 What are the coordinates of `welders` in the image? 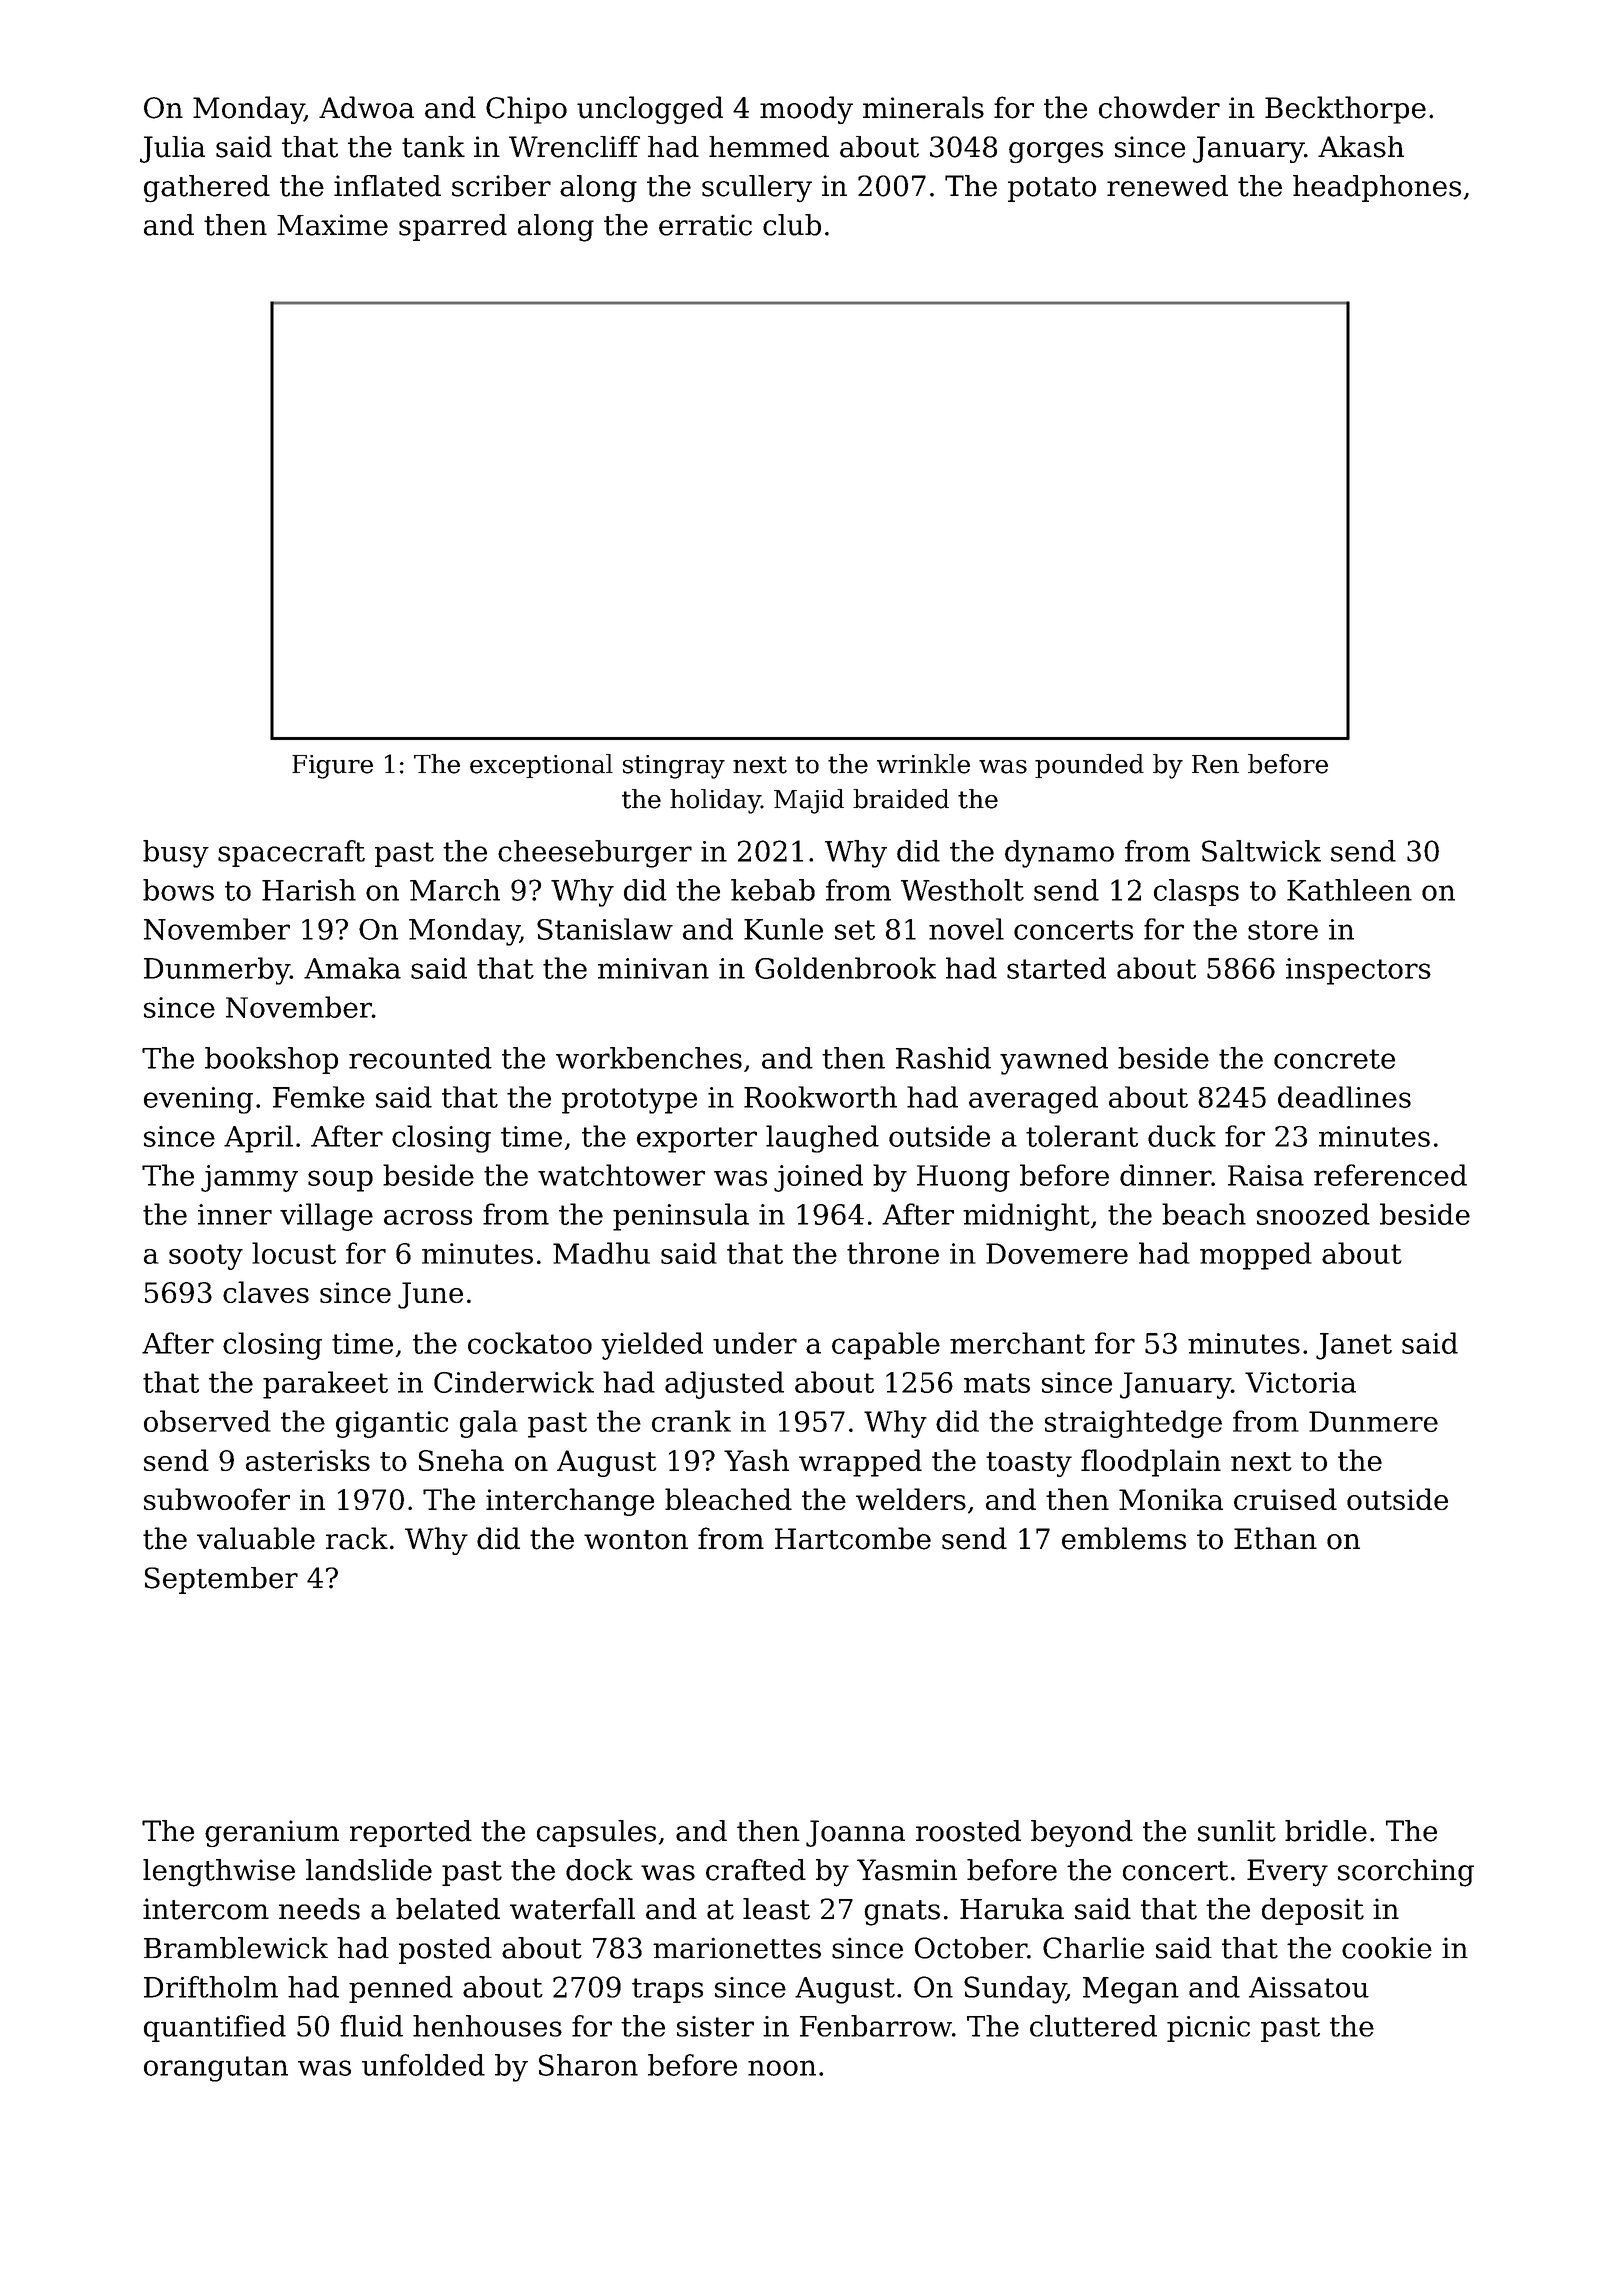 It's located at (911, 1499).
